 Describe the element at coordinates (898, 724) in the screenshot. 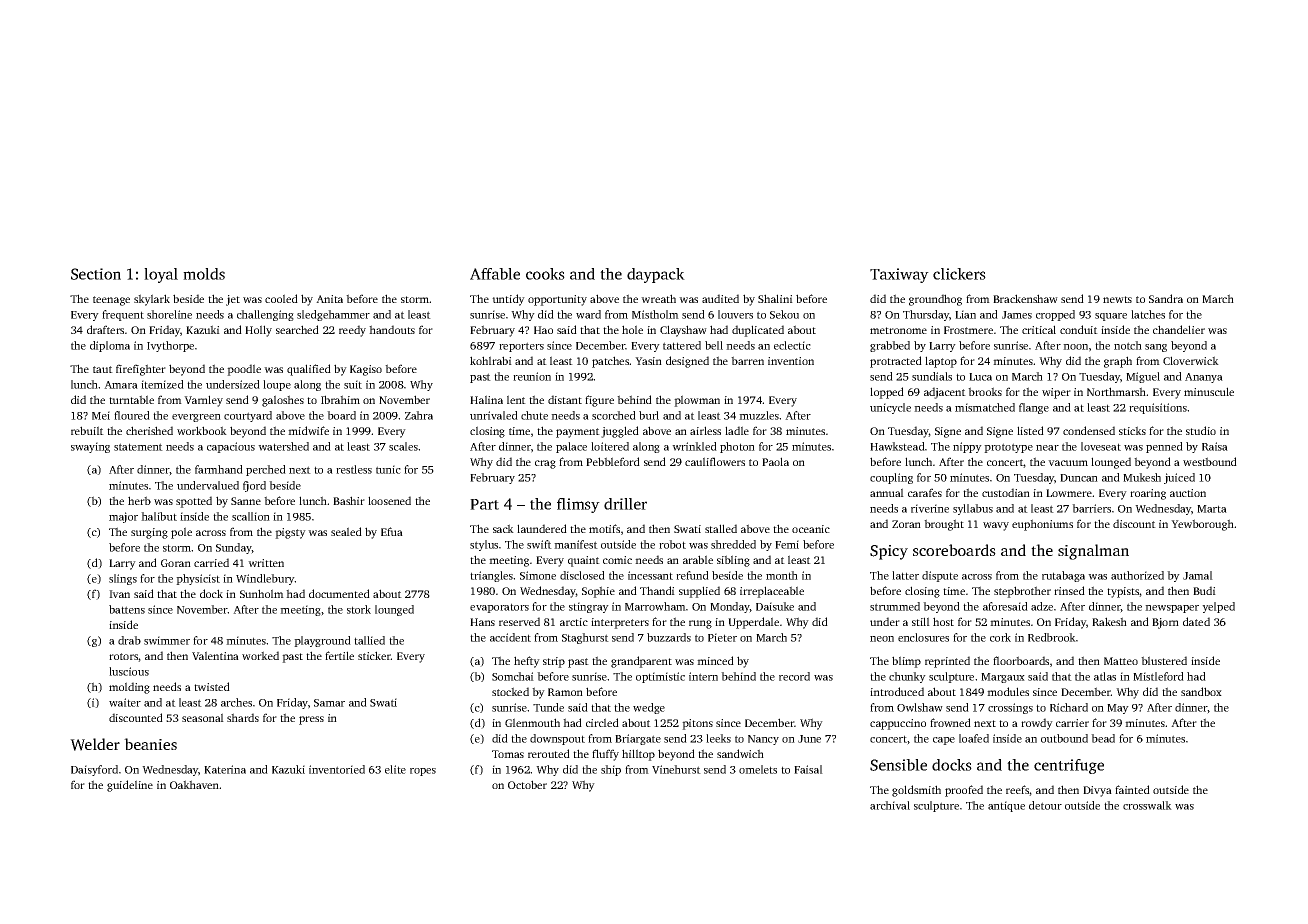

I see `cappuccino` at that location.
